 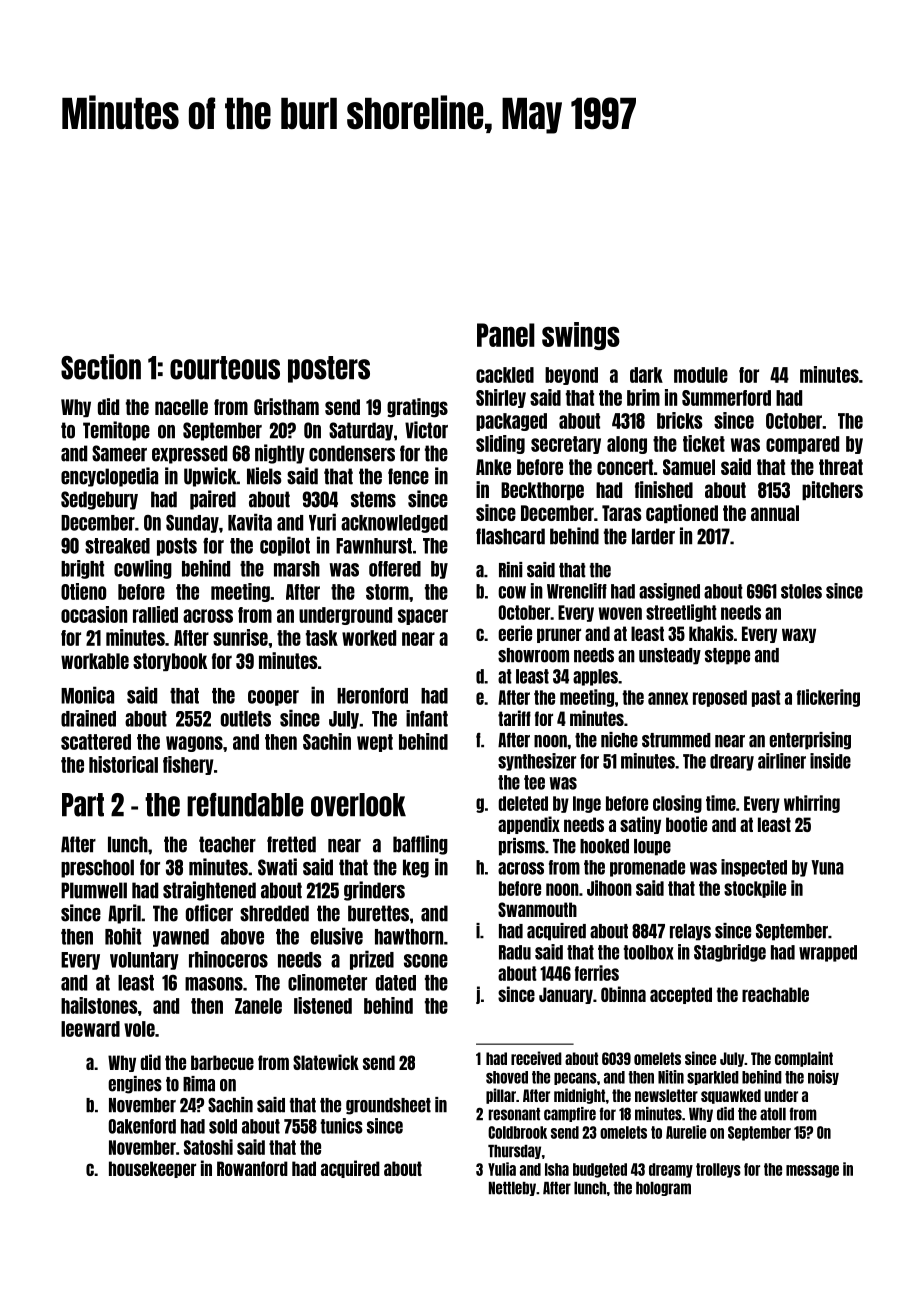 I want to click on sold, so click(x=223, y=1126).
